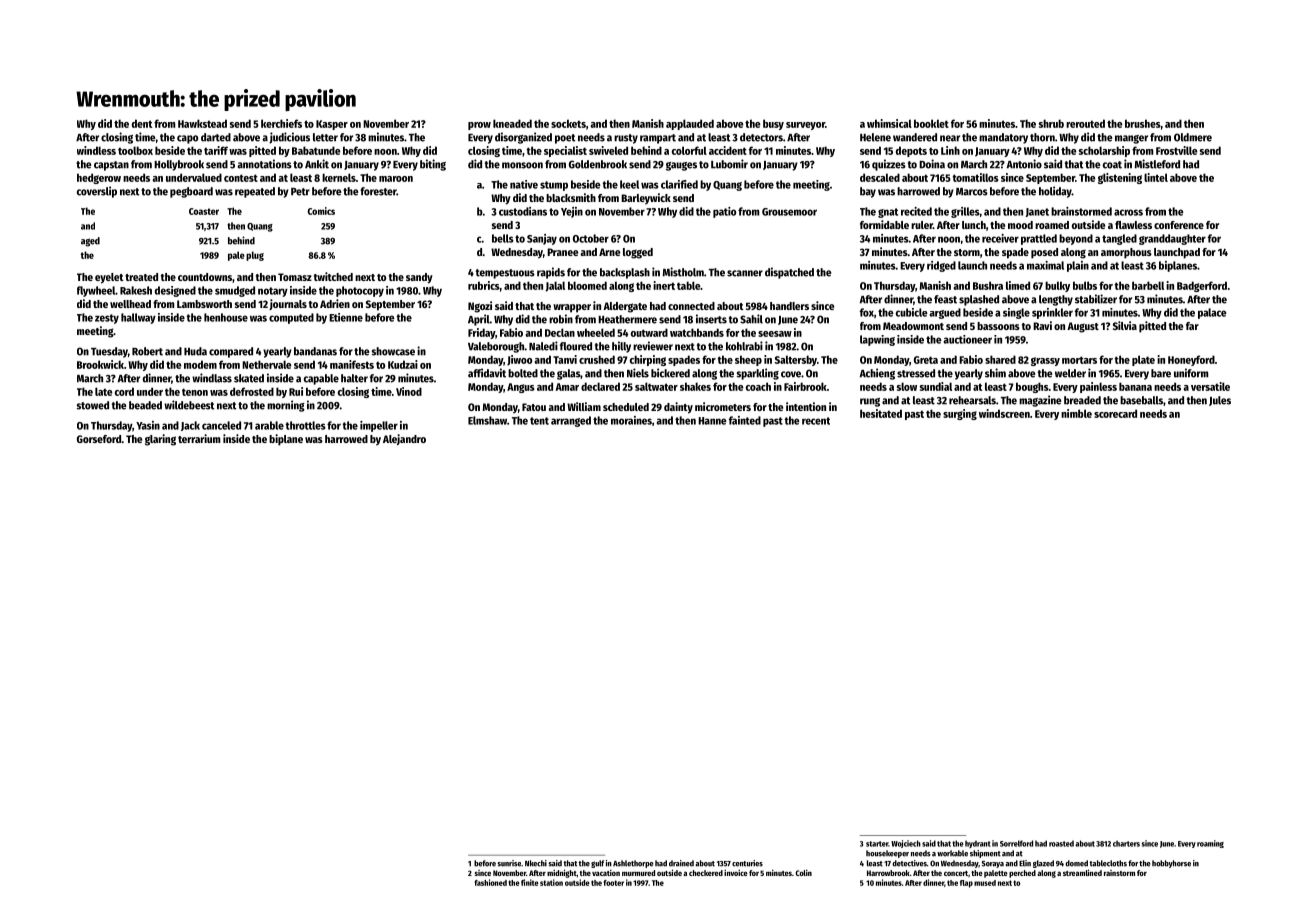  Describe the element at coordinates (1126, 843) in the screenshot. I see `charters` at that location.
